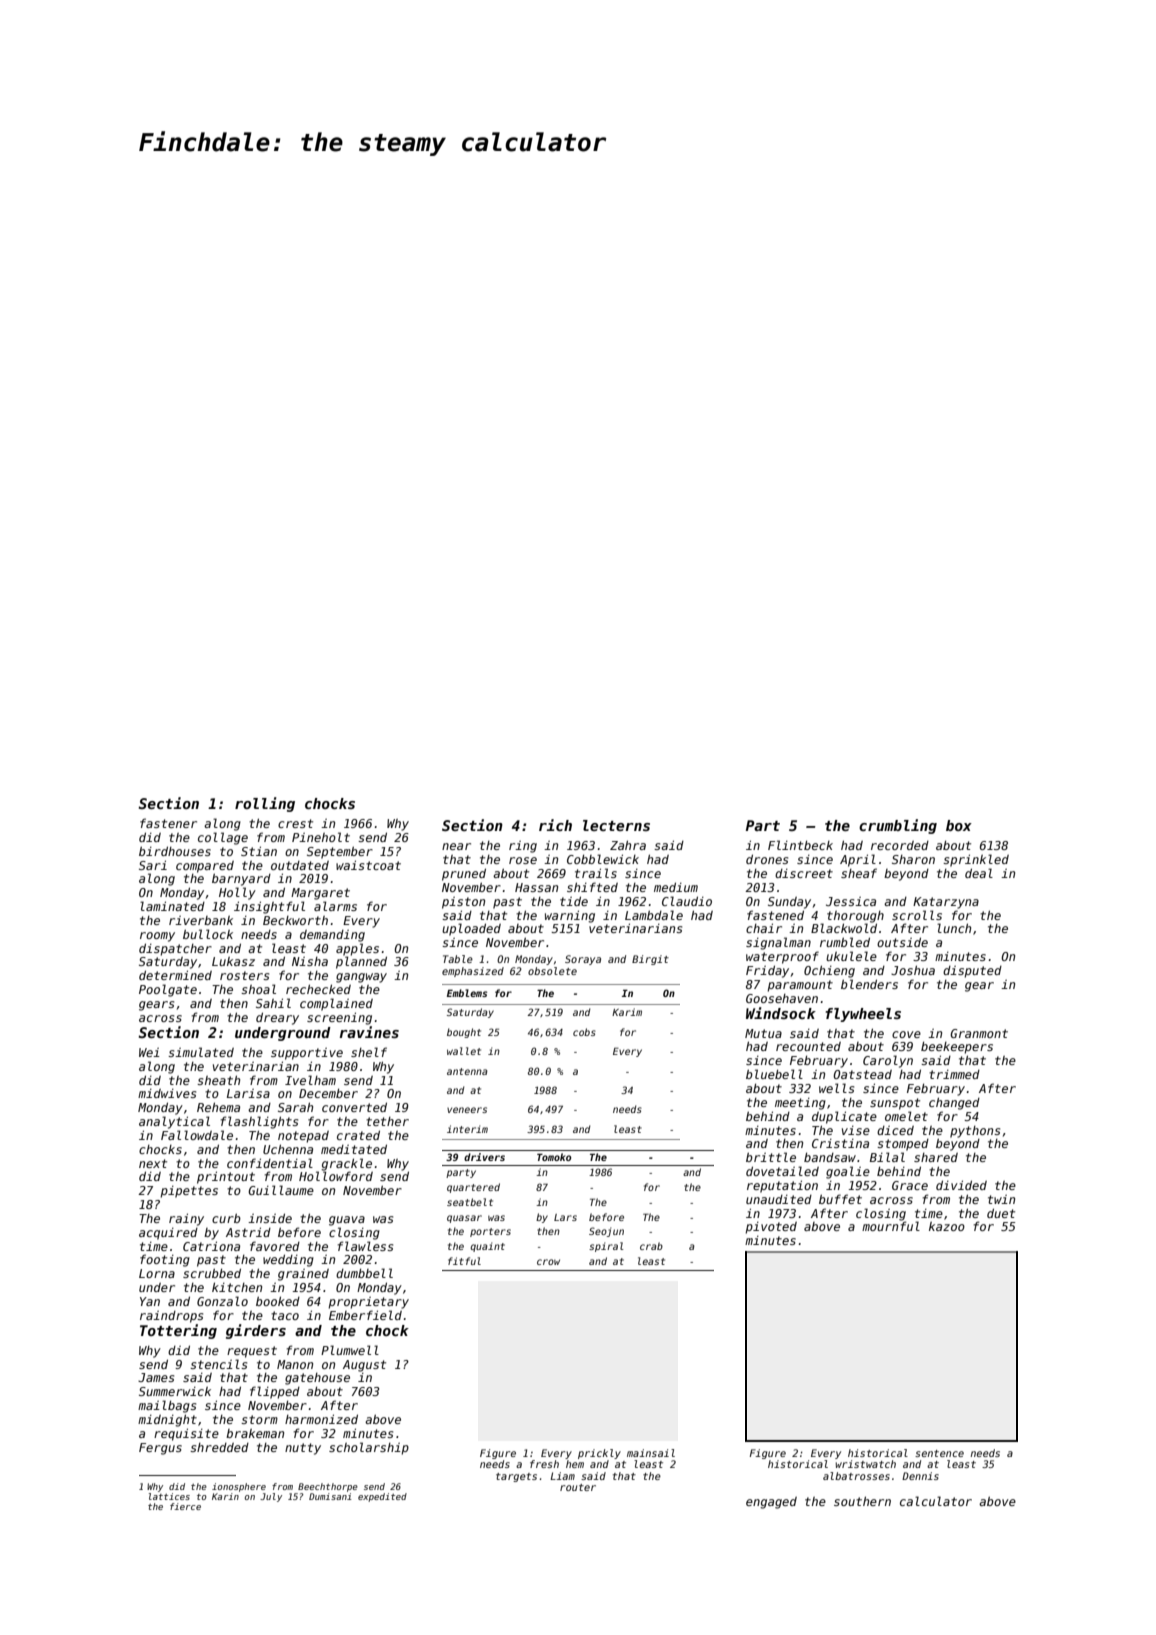  Describe the element at coordinates (544, 1464) in the image. I see `fresh` at that location.
